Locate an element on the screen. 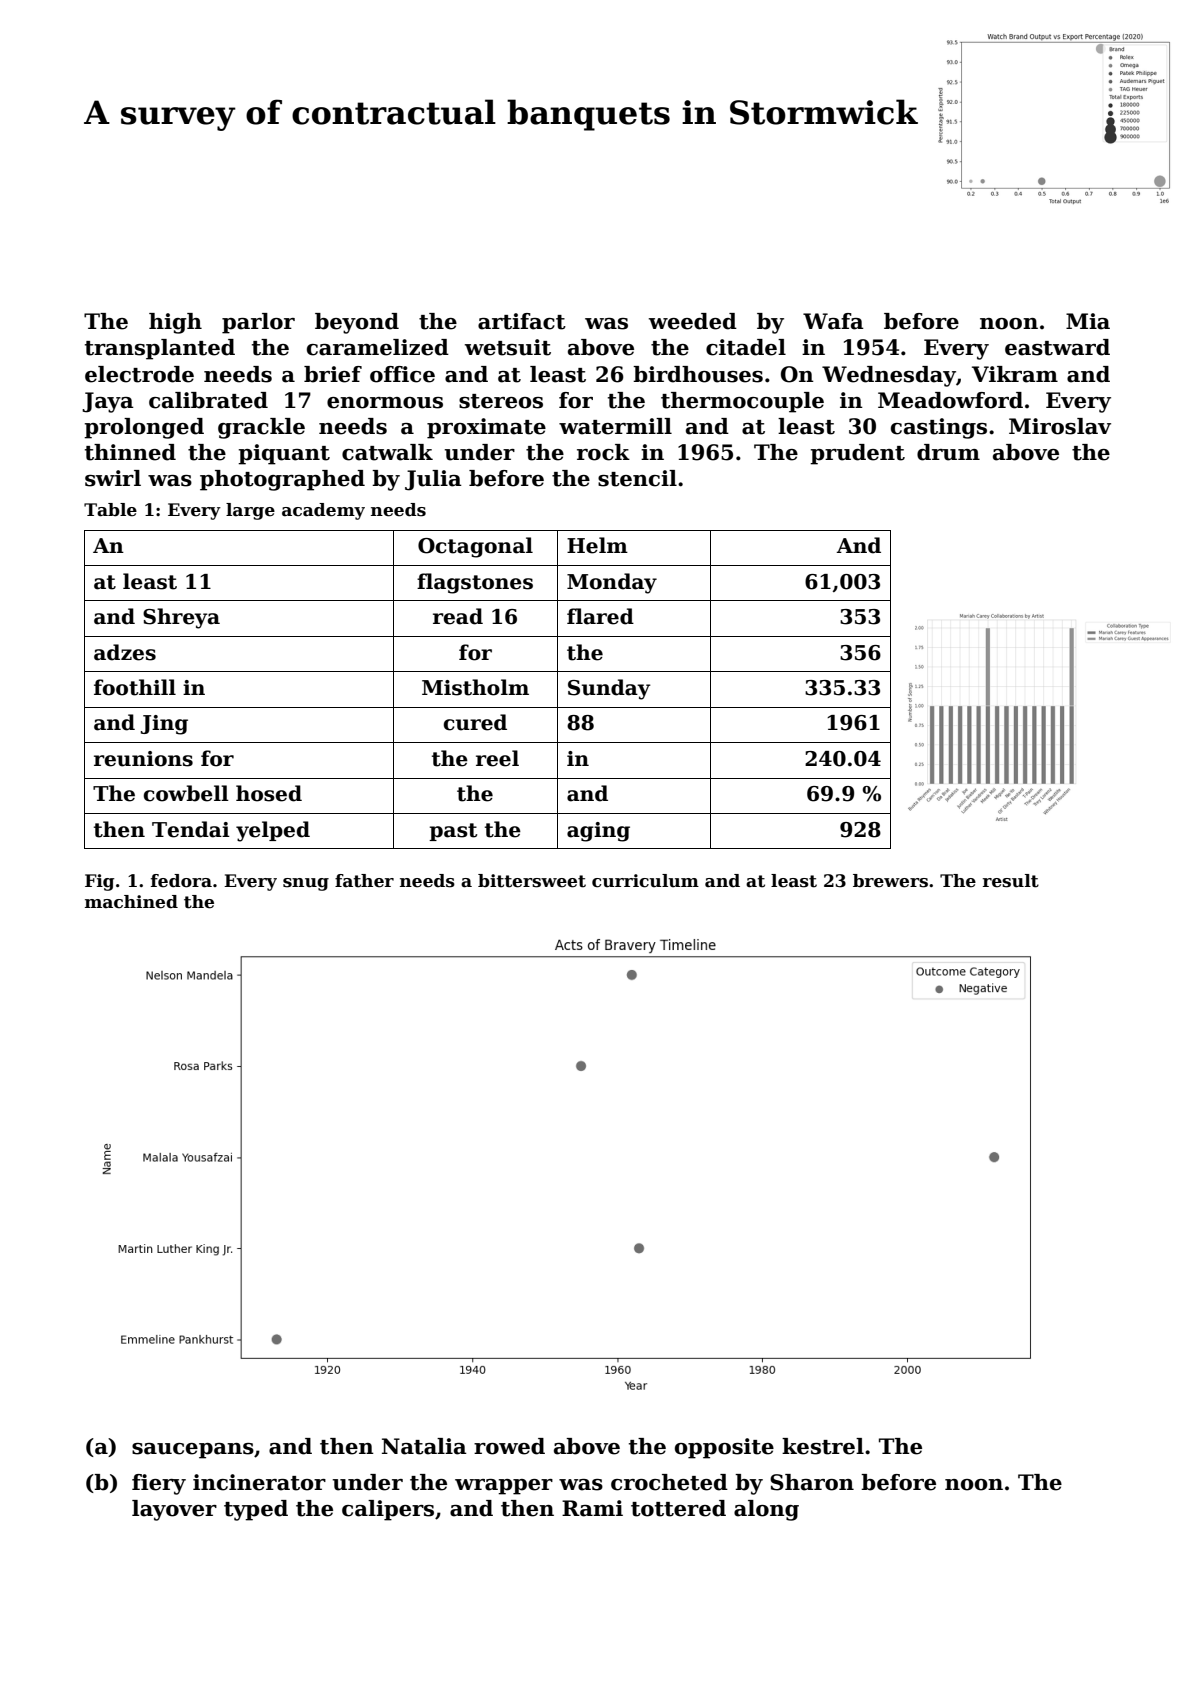 This screenshot has width=1195, height=1690. artifact is located at coordinates (522, 321).
